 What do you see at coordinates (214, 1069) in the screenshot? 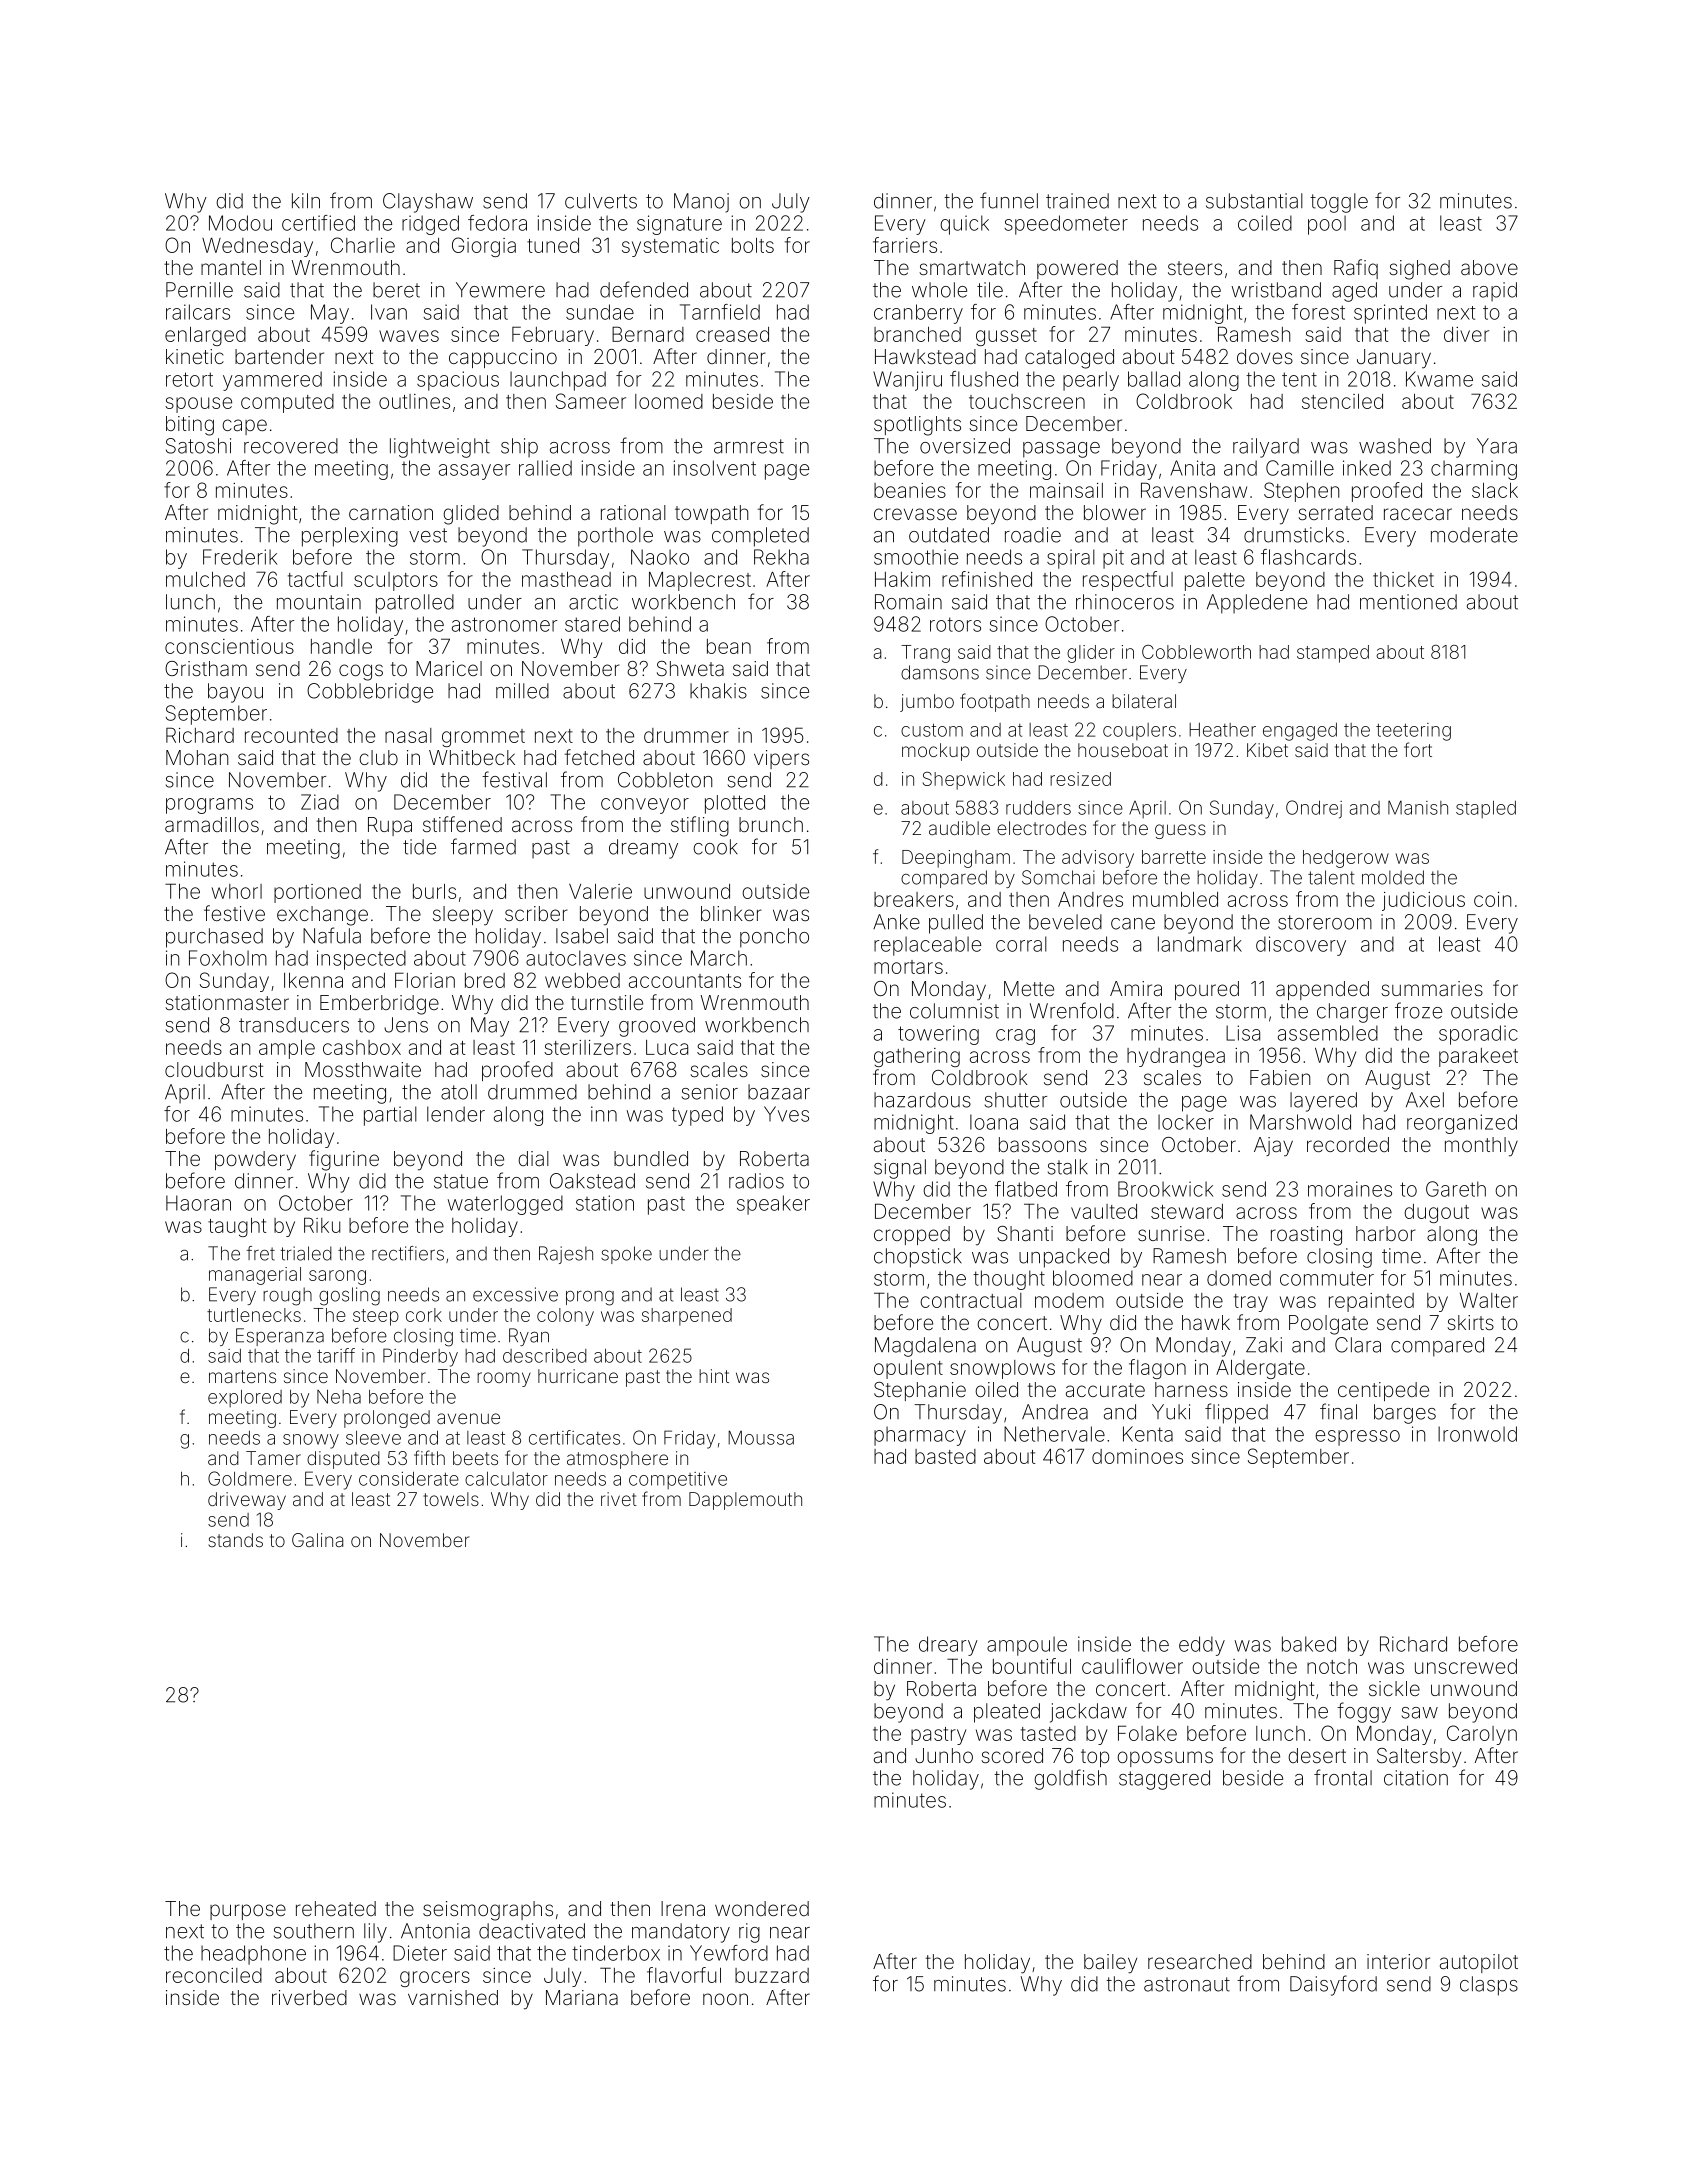
I see `cloudburst` at bounding box center [214, 1069].
